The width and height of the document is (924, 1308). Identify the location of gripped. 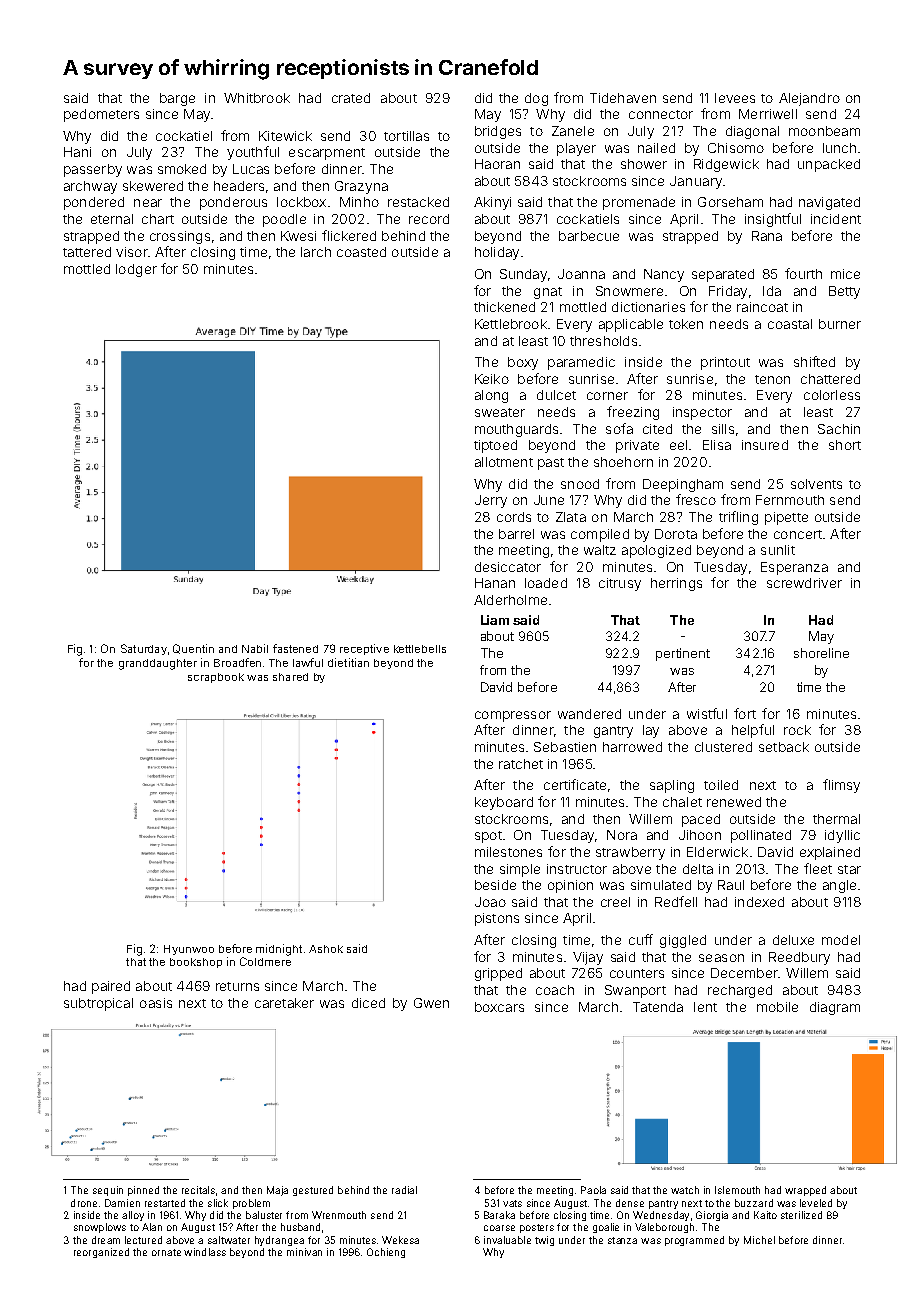
(498, 974).
